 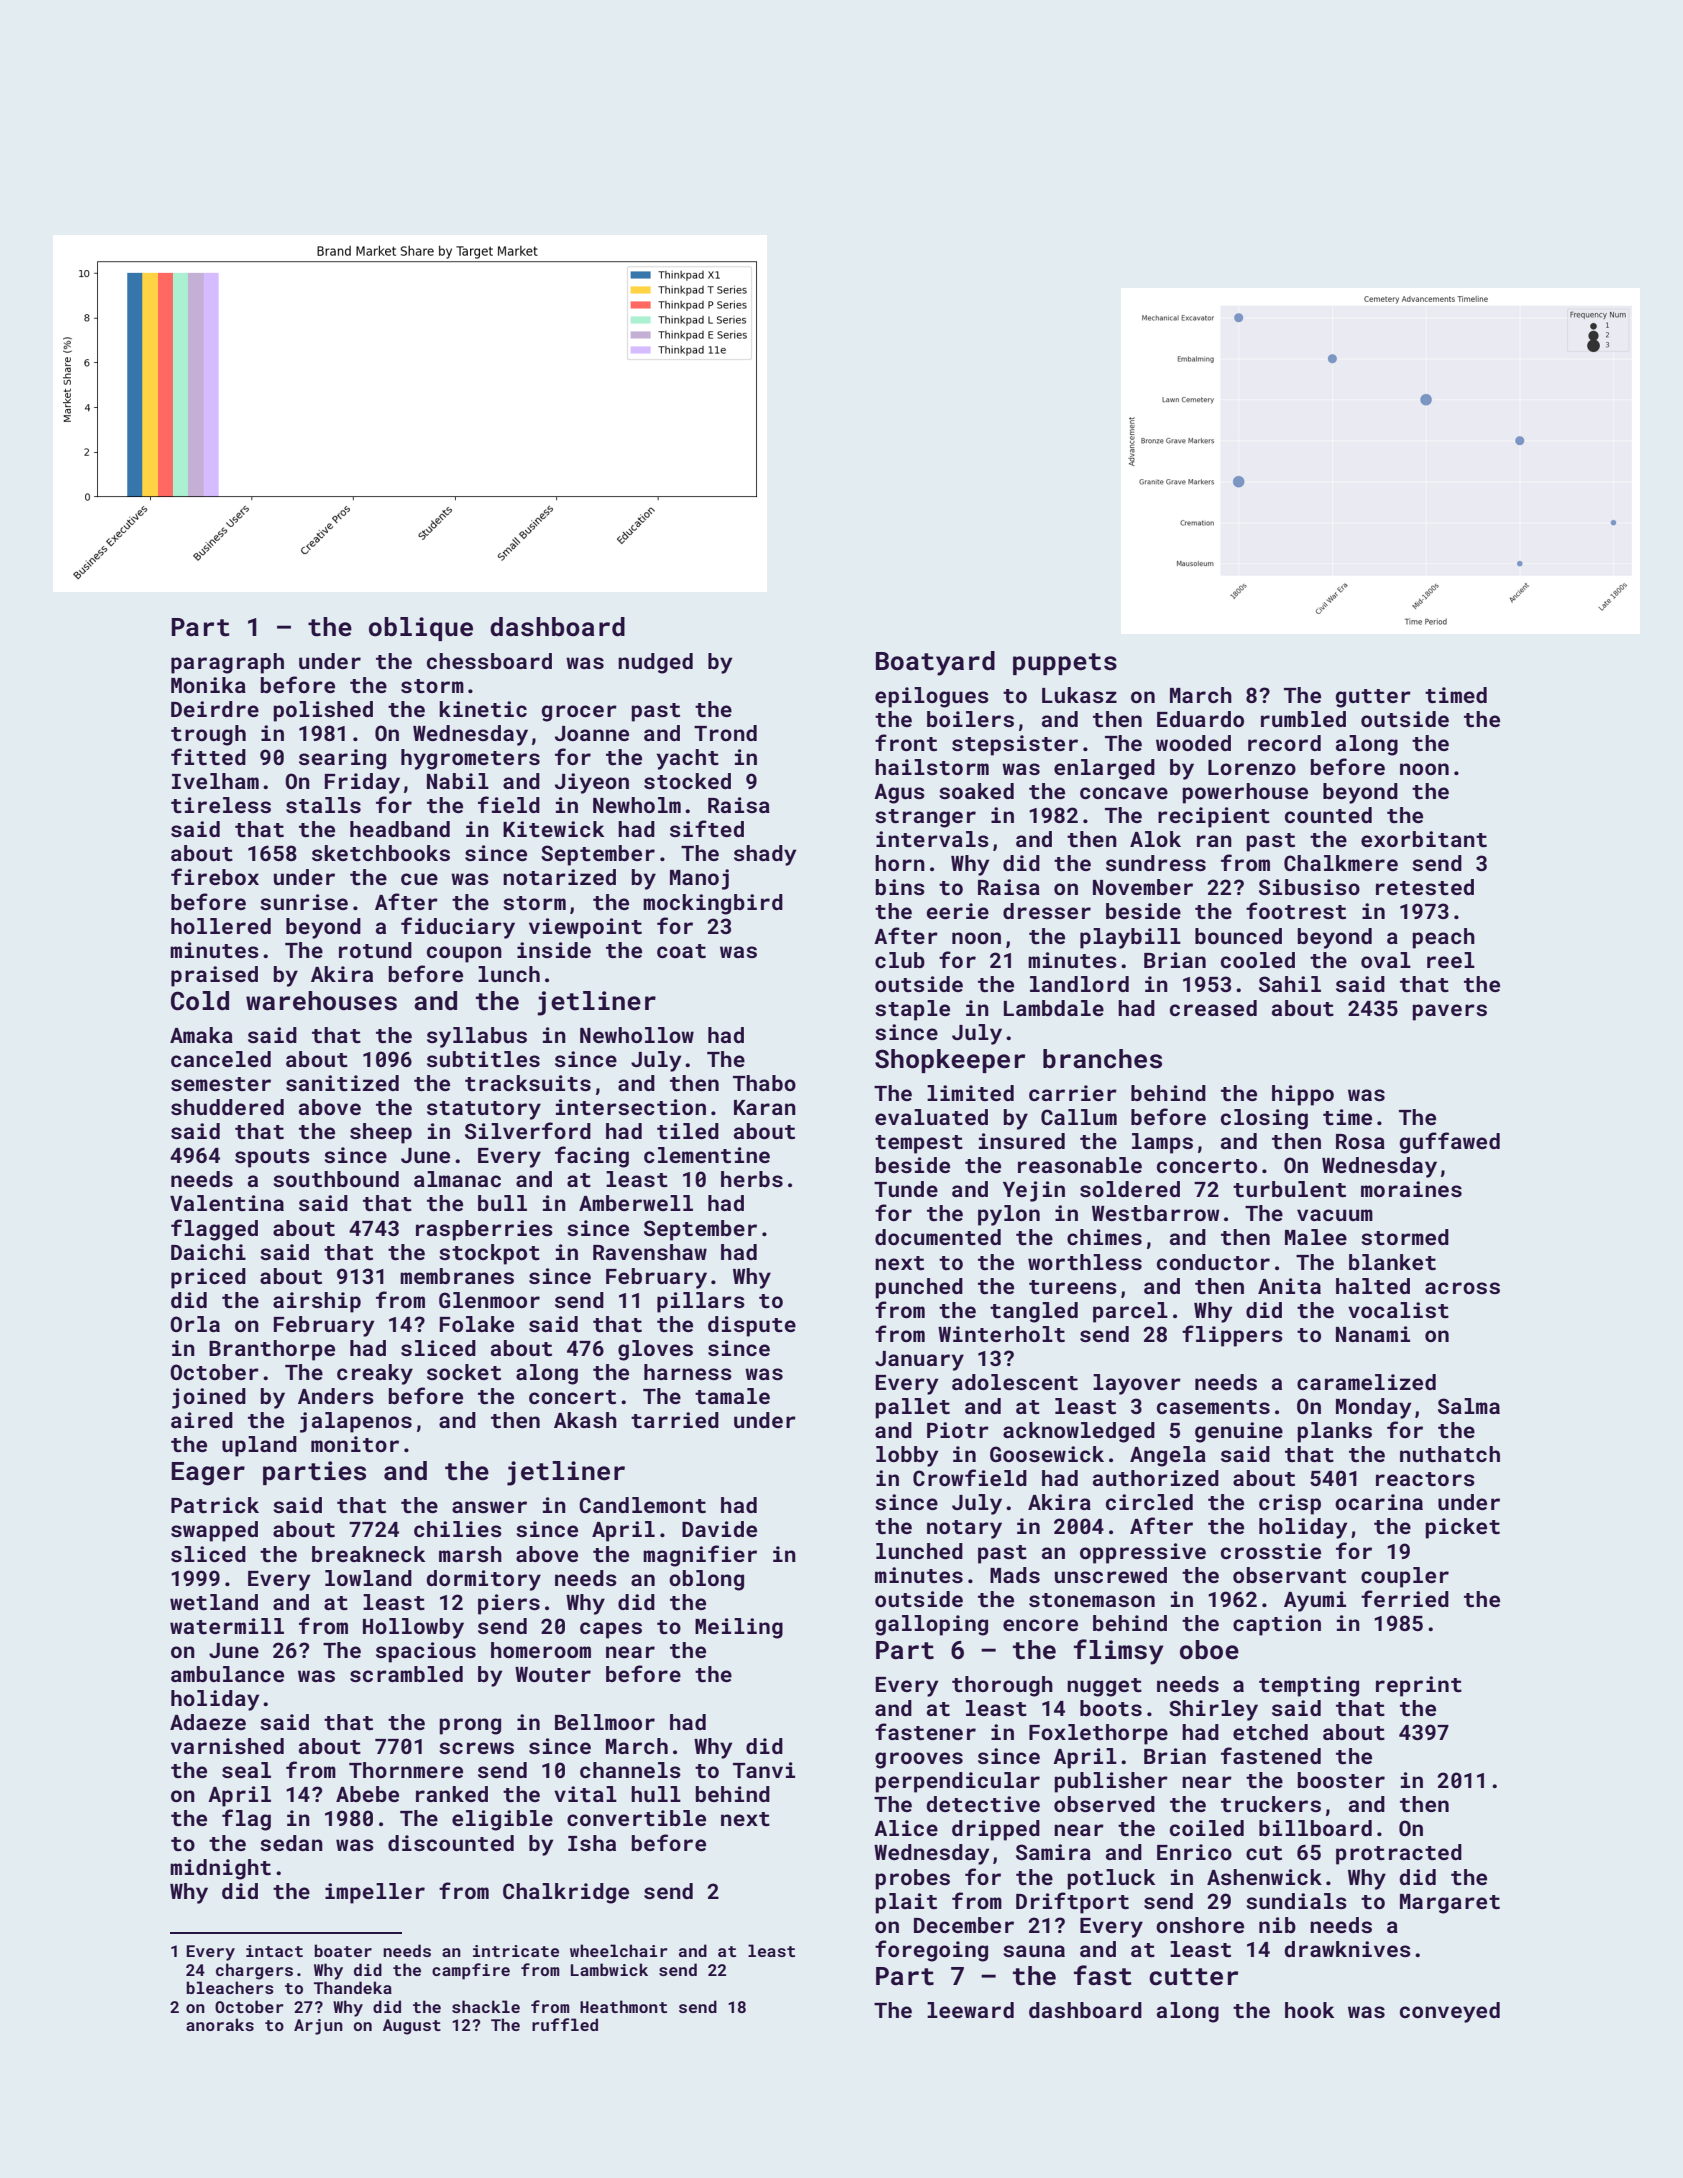 I want to click on membranes, so click(x=457, y=1276).
